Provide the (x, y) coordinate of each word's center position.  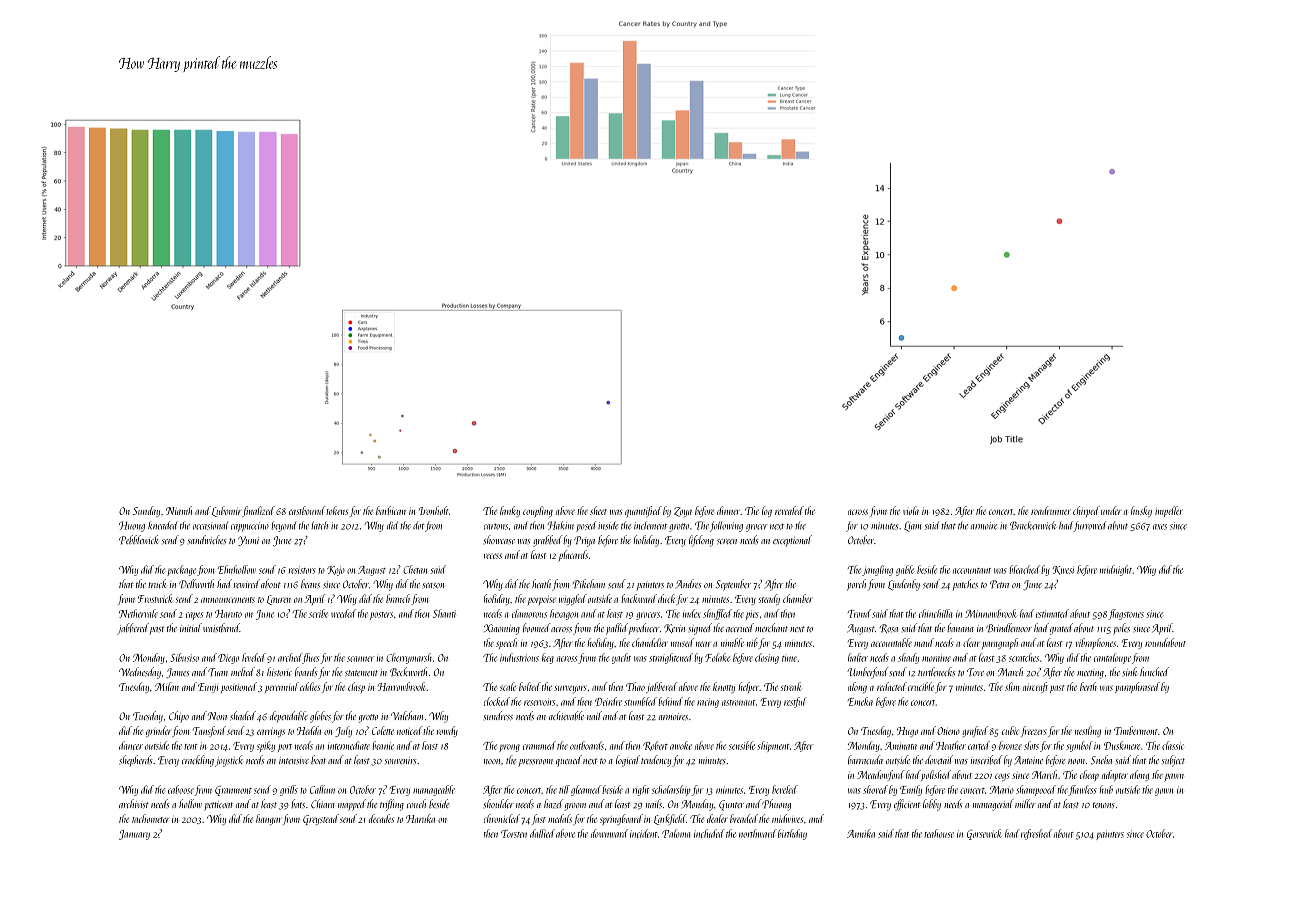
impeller (1169, 511)
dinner (728, 510)
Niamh (179, 510)
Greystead (321, 819)
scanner (361, 659)
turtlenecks (936, 671)
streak (790, 686)
